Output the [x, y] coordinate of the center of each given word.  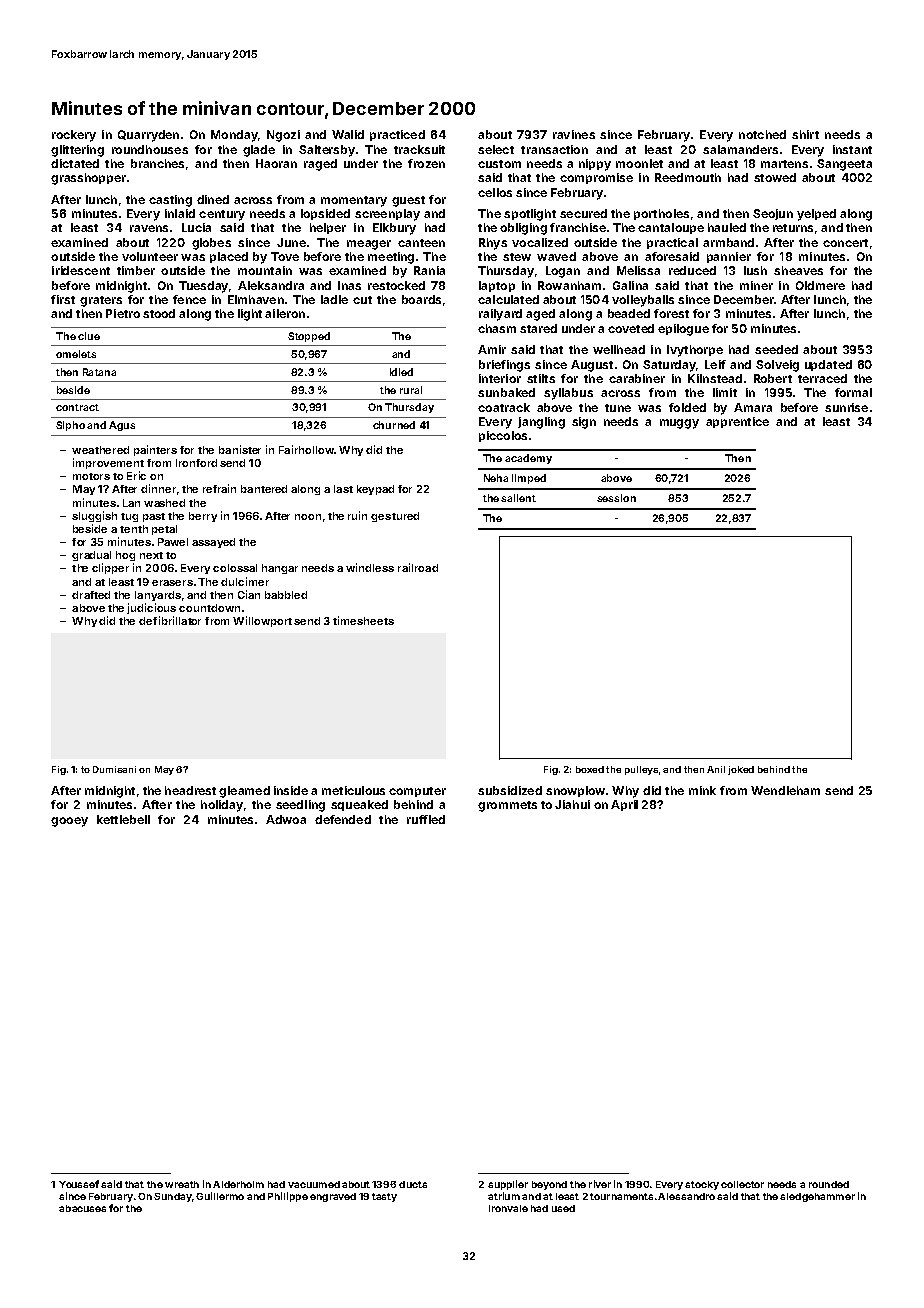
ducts [413, 1184]
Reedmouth [688, 177]
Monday [234, 136]
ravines [574, 134]
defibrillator [170, 620]
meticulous [353, 790]
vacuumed [314, 1184]
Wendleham [785, 790]
